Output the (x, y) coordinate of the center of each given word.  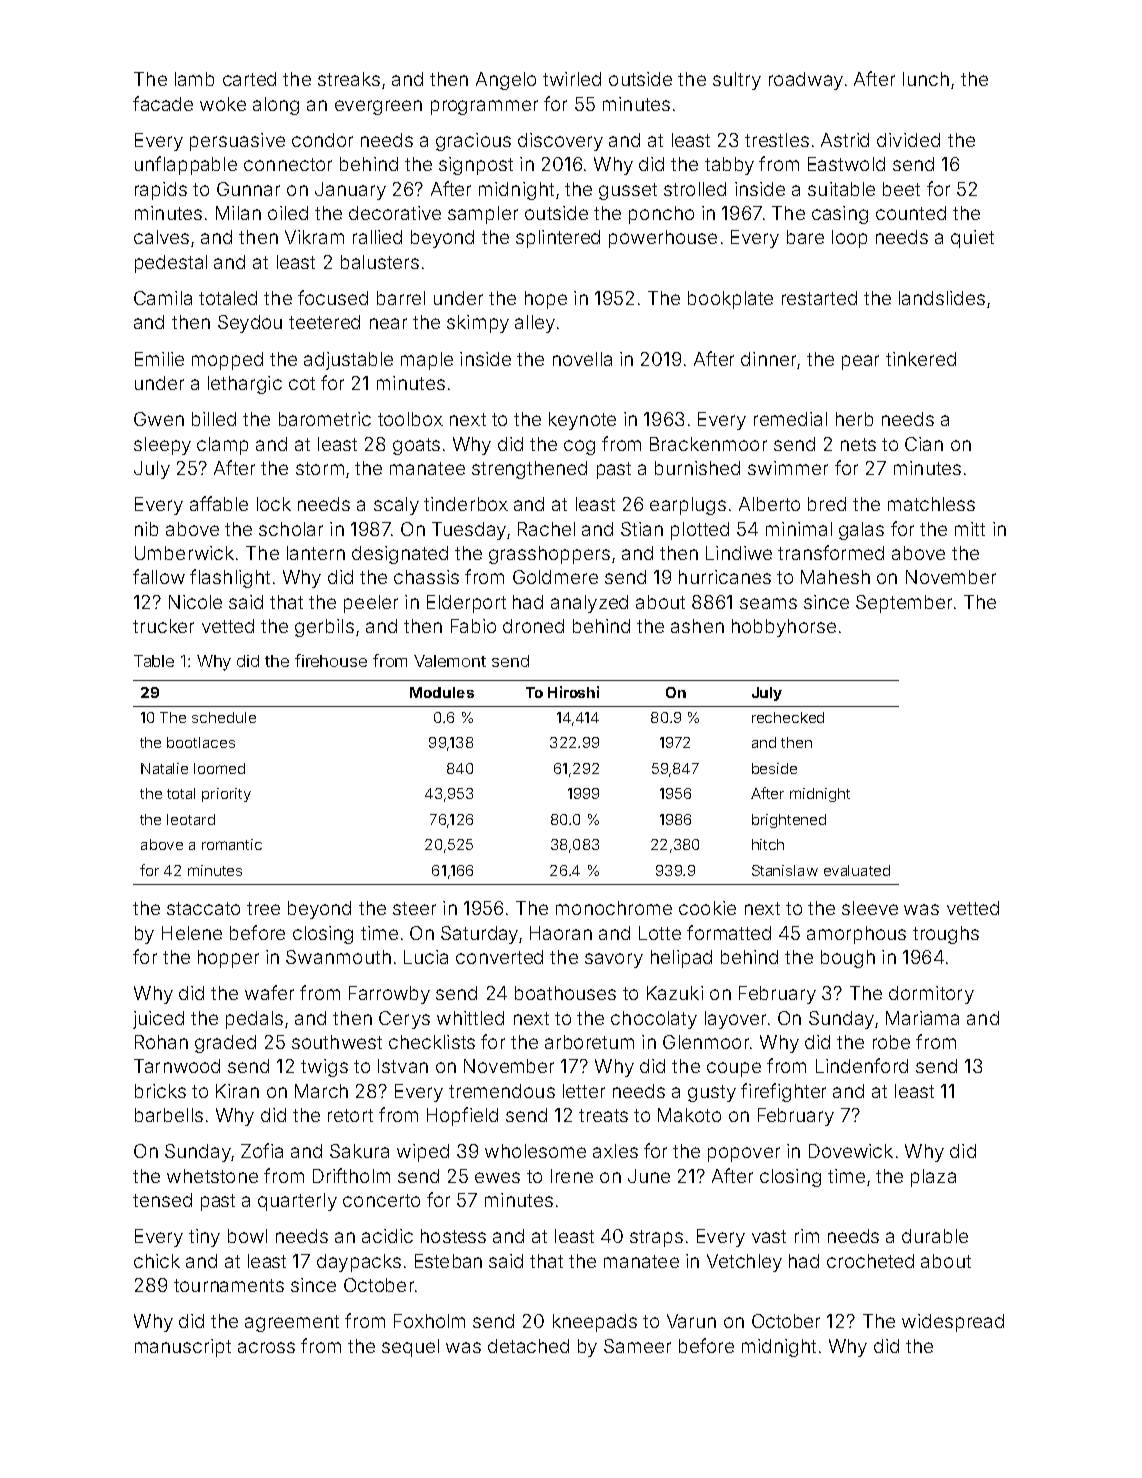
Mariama (922, 1018)
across (266, 1347)
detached (528, 1346)
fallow (159, 576)
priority (226, 795)
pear (860, 362)
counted (911, 213)
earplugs (688, 506)
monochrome (614, 908)
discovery (560, 142)
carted (249, 79)
